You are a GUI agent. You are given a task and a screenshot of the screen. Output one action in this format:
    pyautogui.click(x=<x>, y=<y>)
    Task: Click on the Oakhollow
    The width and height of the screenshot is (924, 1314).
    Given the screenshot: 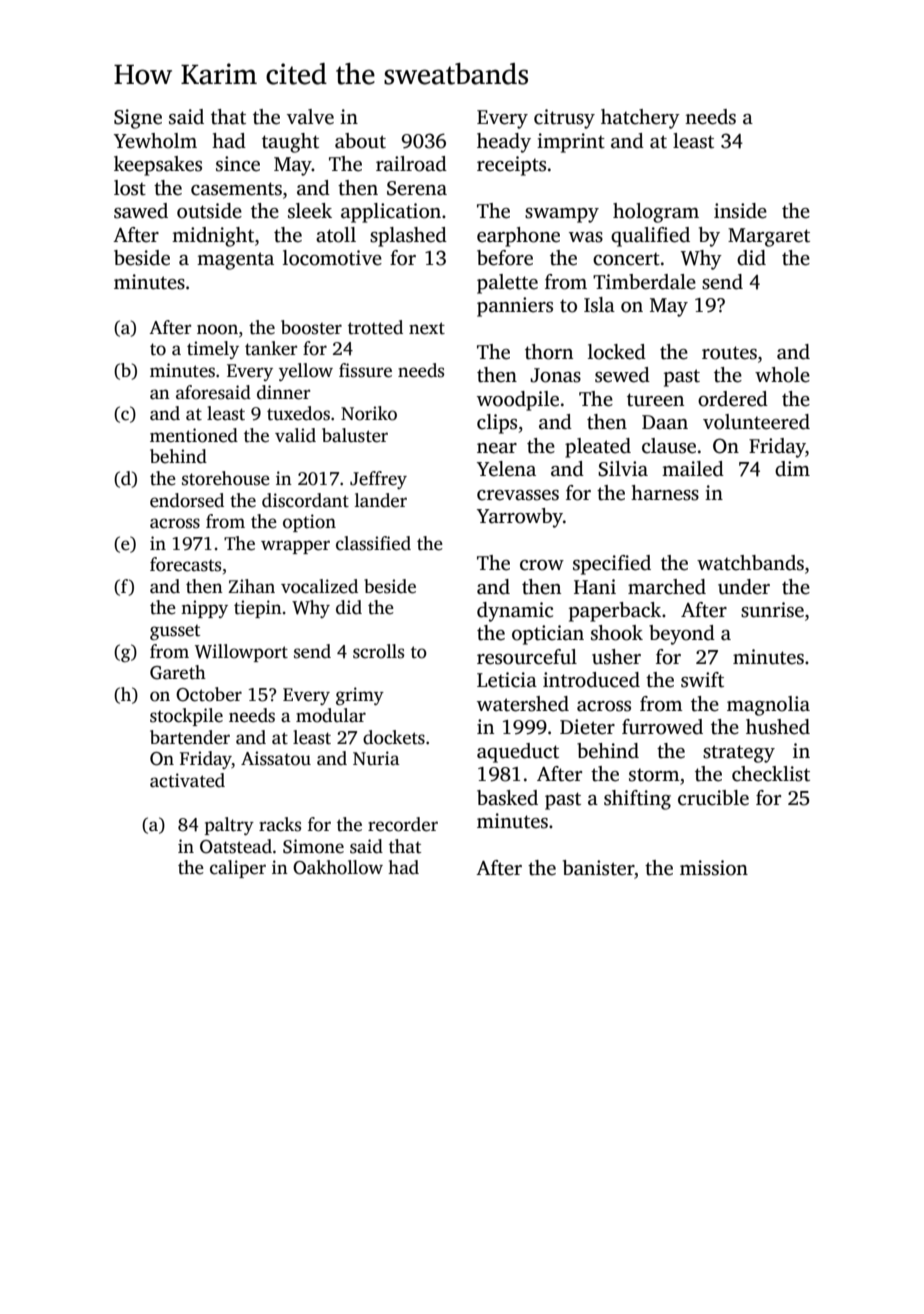 What is the action you would take?
    pyautogui.click(x=338, y=867)
